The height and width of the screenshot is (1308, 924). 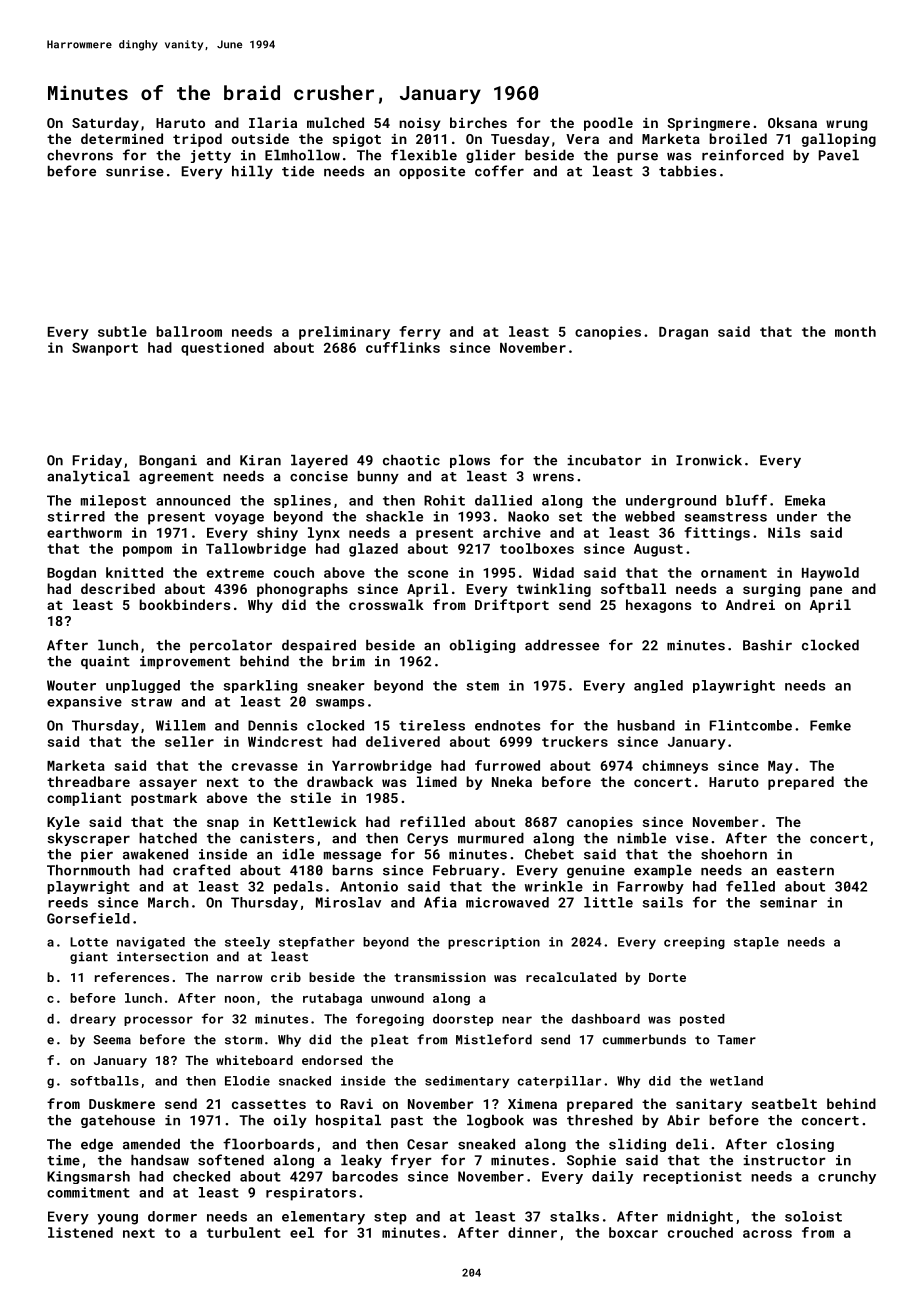 I want to click on crosswalk, so click(x=386, y=604).
